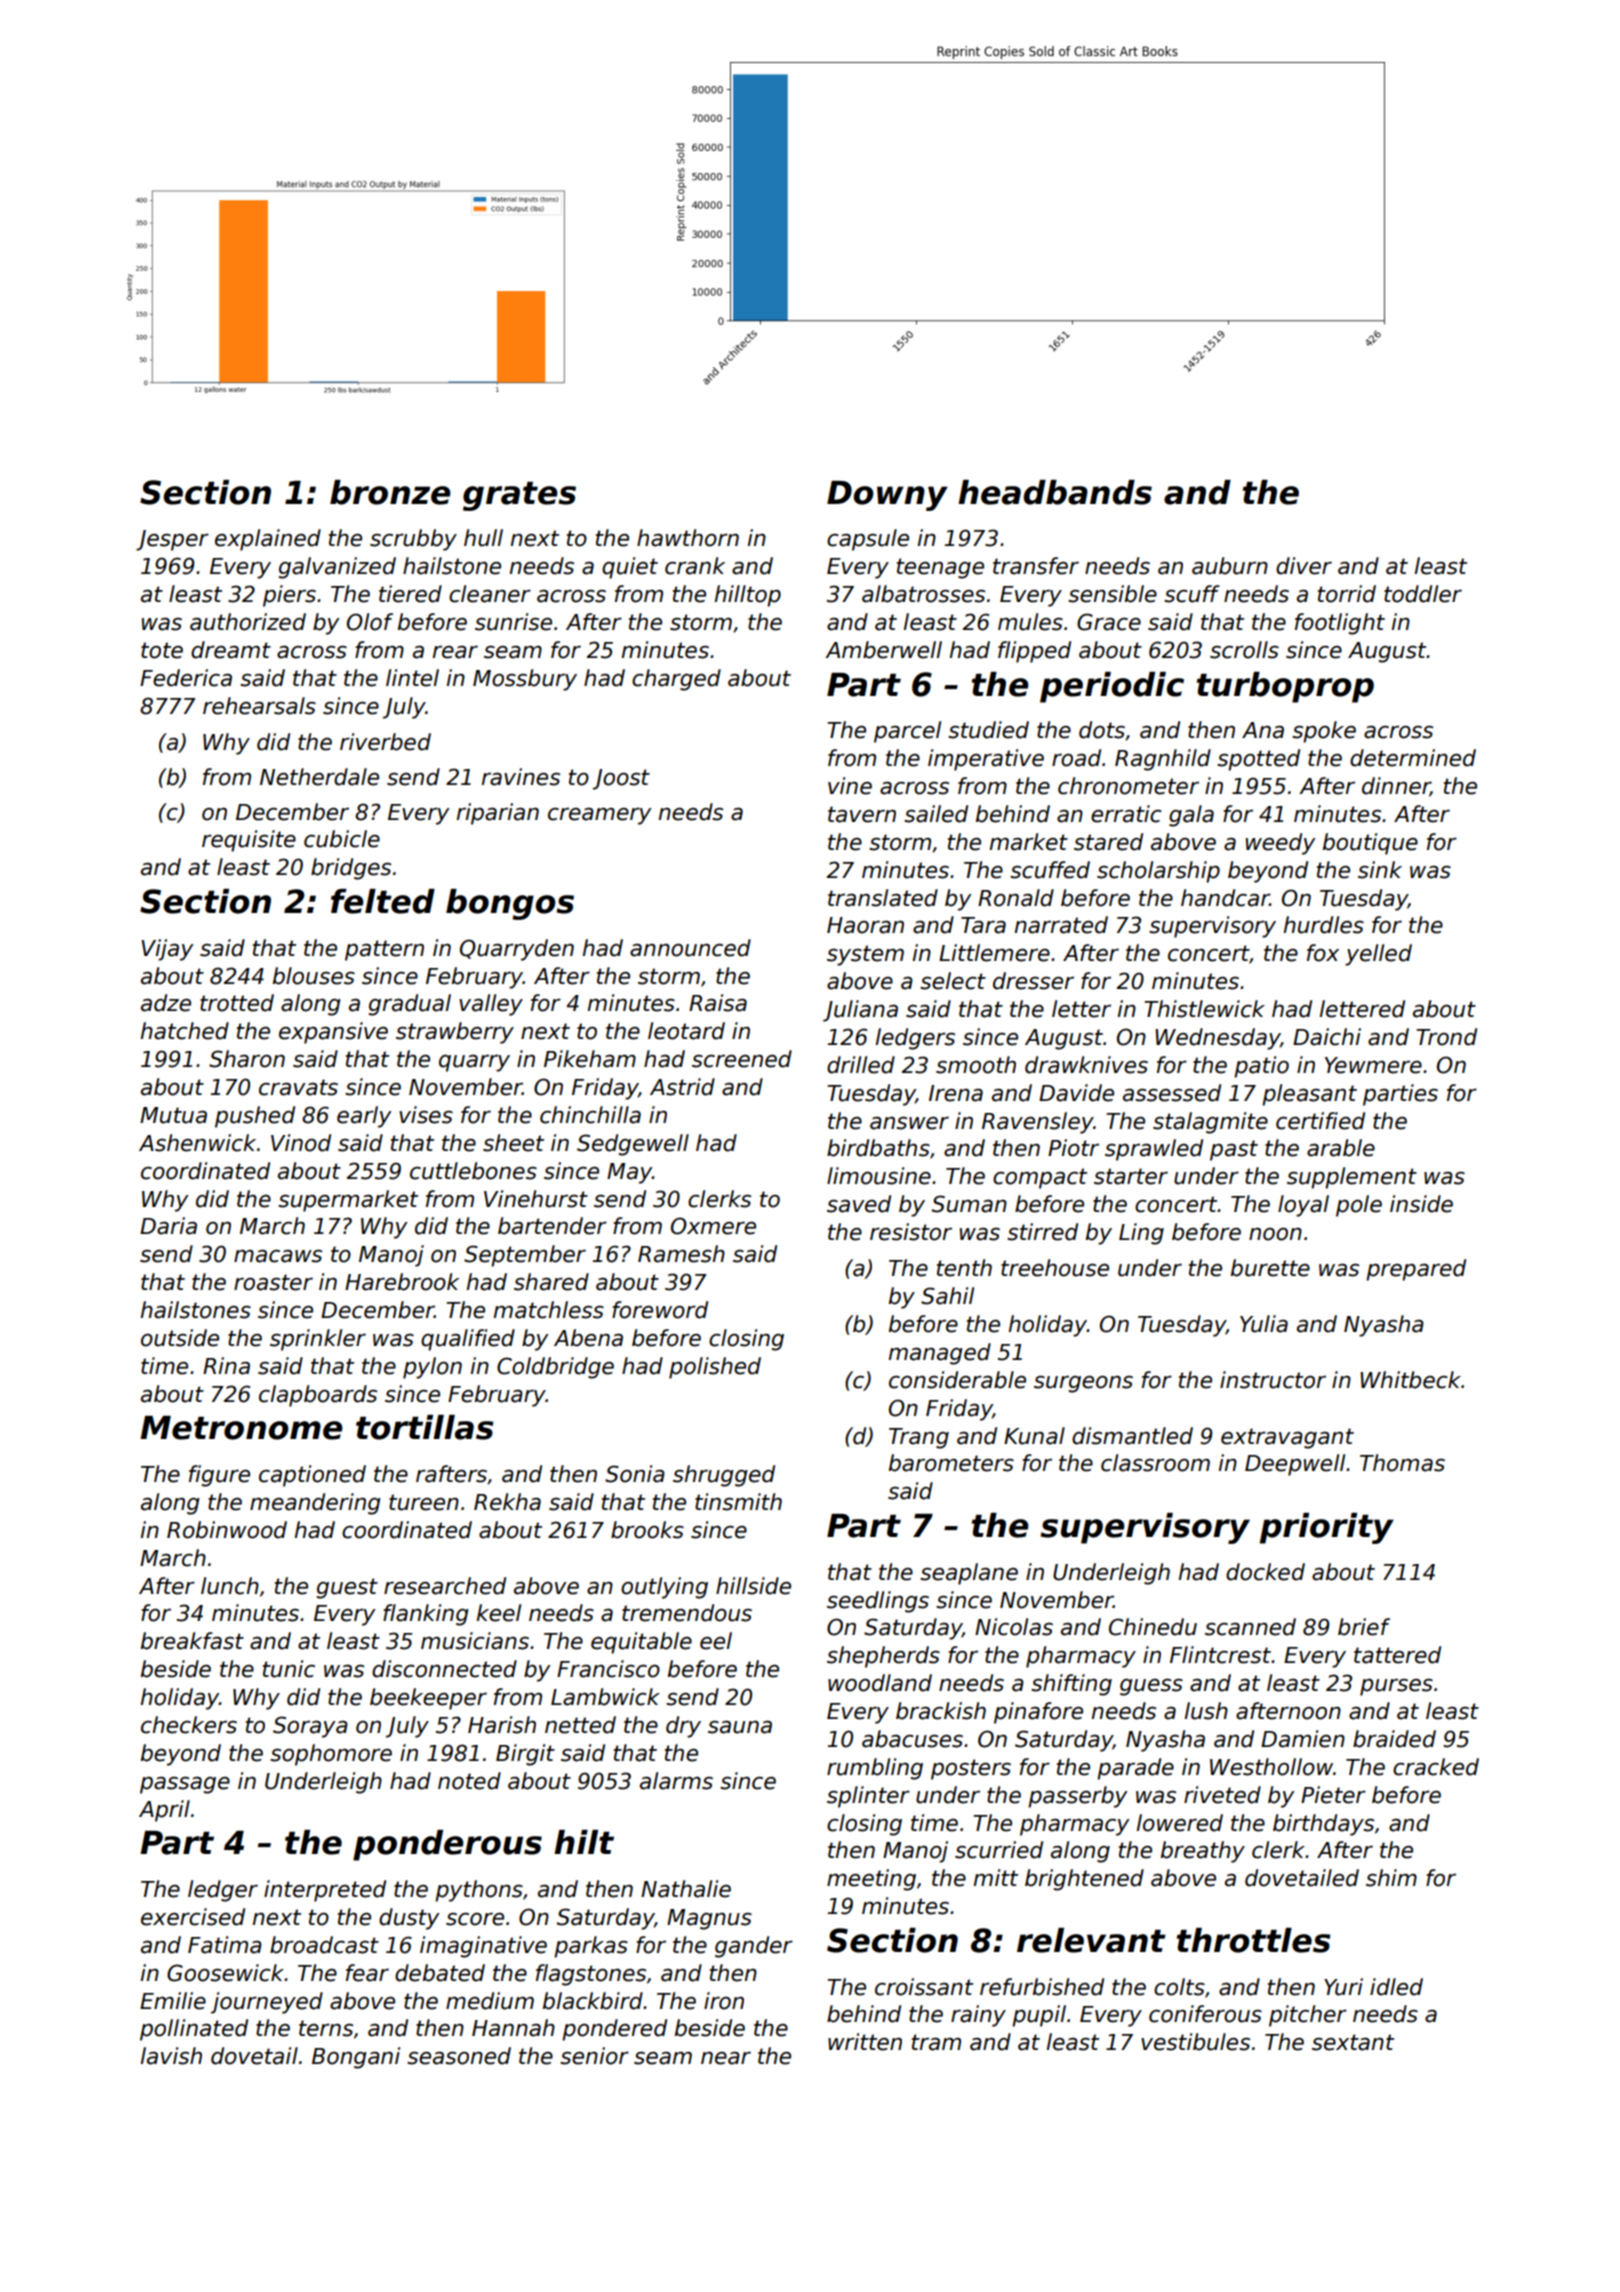 This screenshot has height=2292, width=1620. I want to click on bongos, so click(510, 904).
